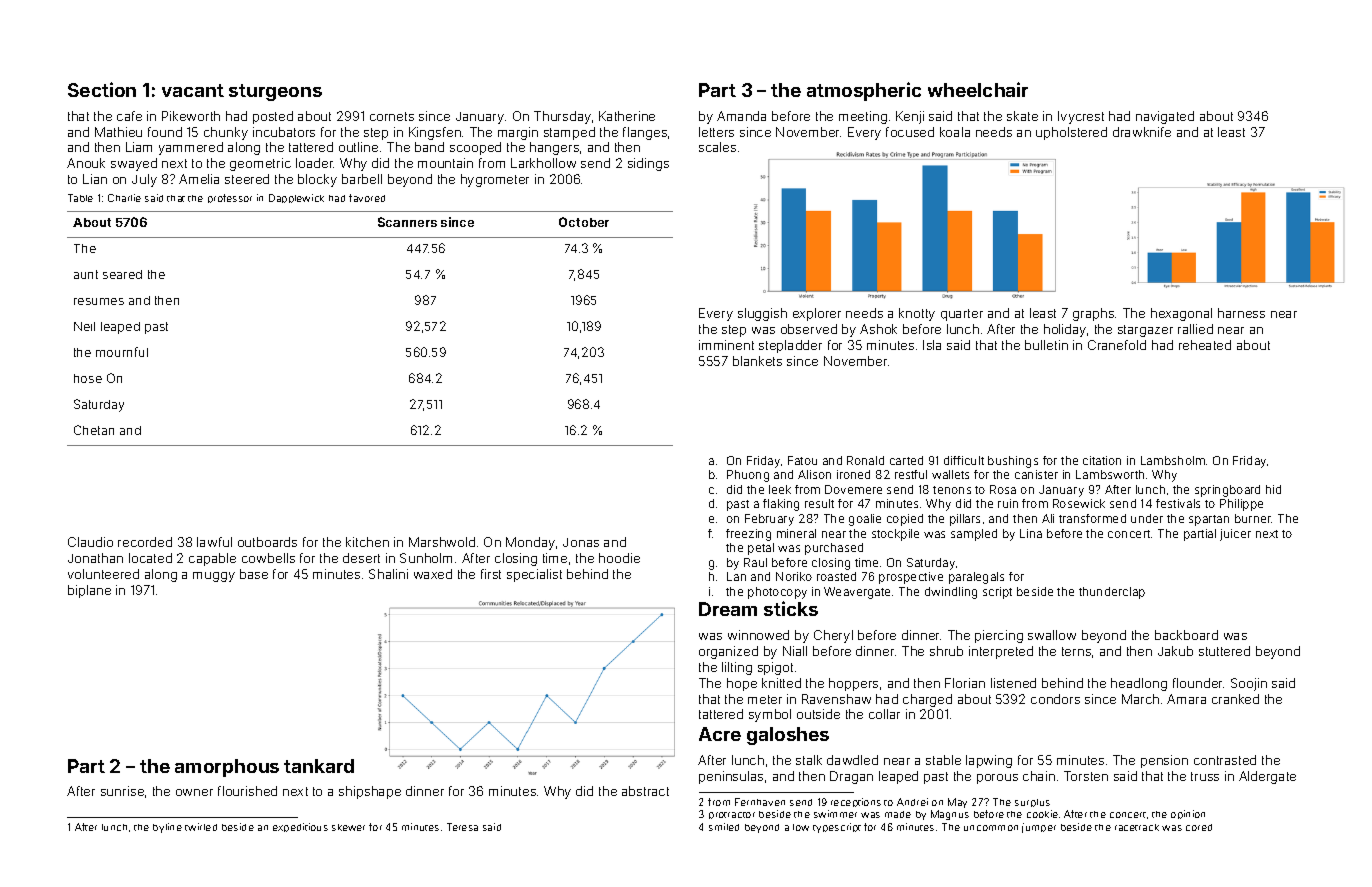 The image size is (1372, 887). I want to click on koala, so click(955, 132).
